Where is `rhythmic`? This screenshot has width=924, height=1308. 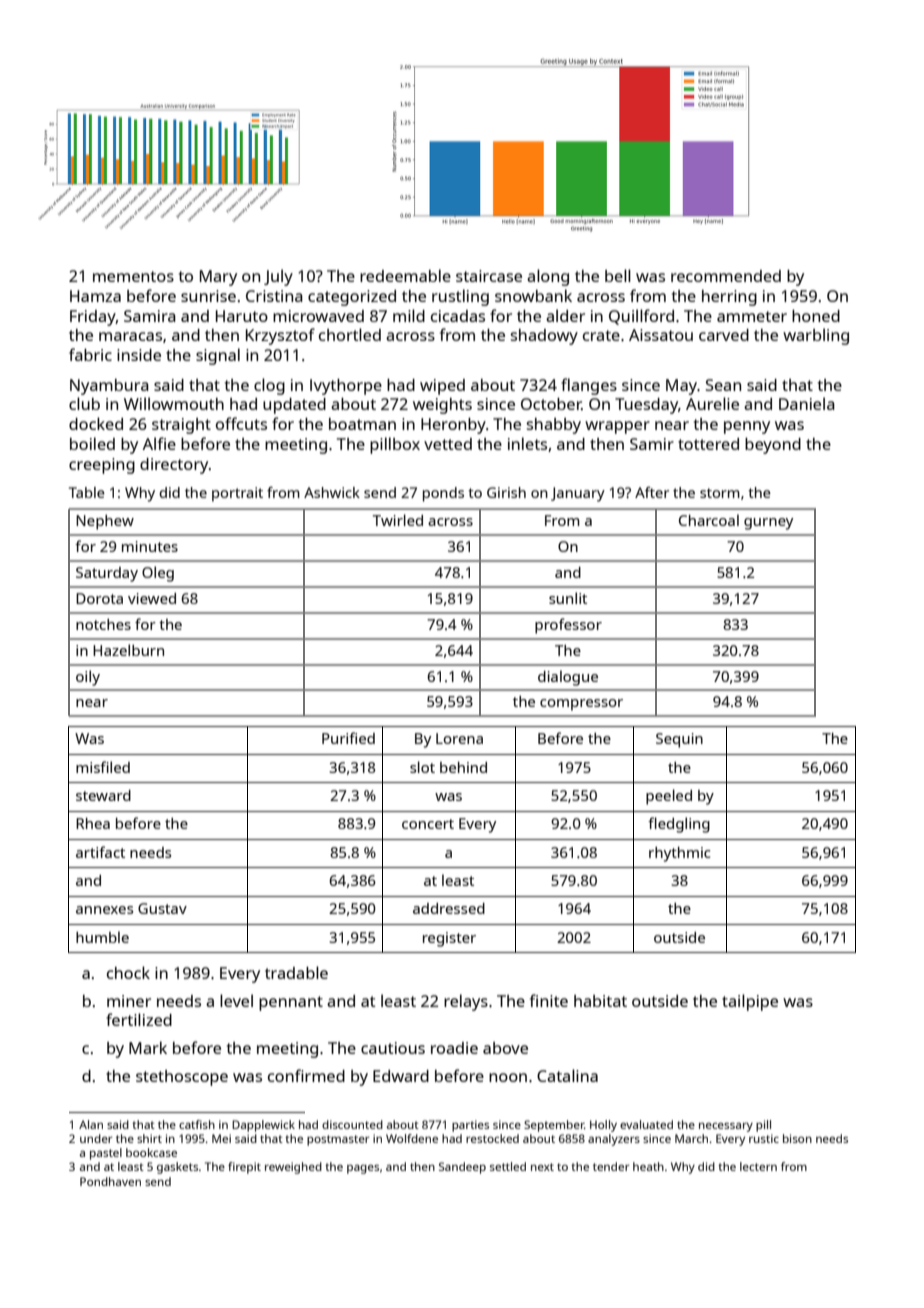
rhythmic is located at coordinates (679, 854).
